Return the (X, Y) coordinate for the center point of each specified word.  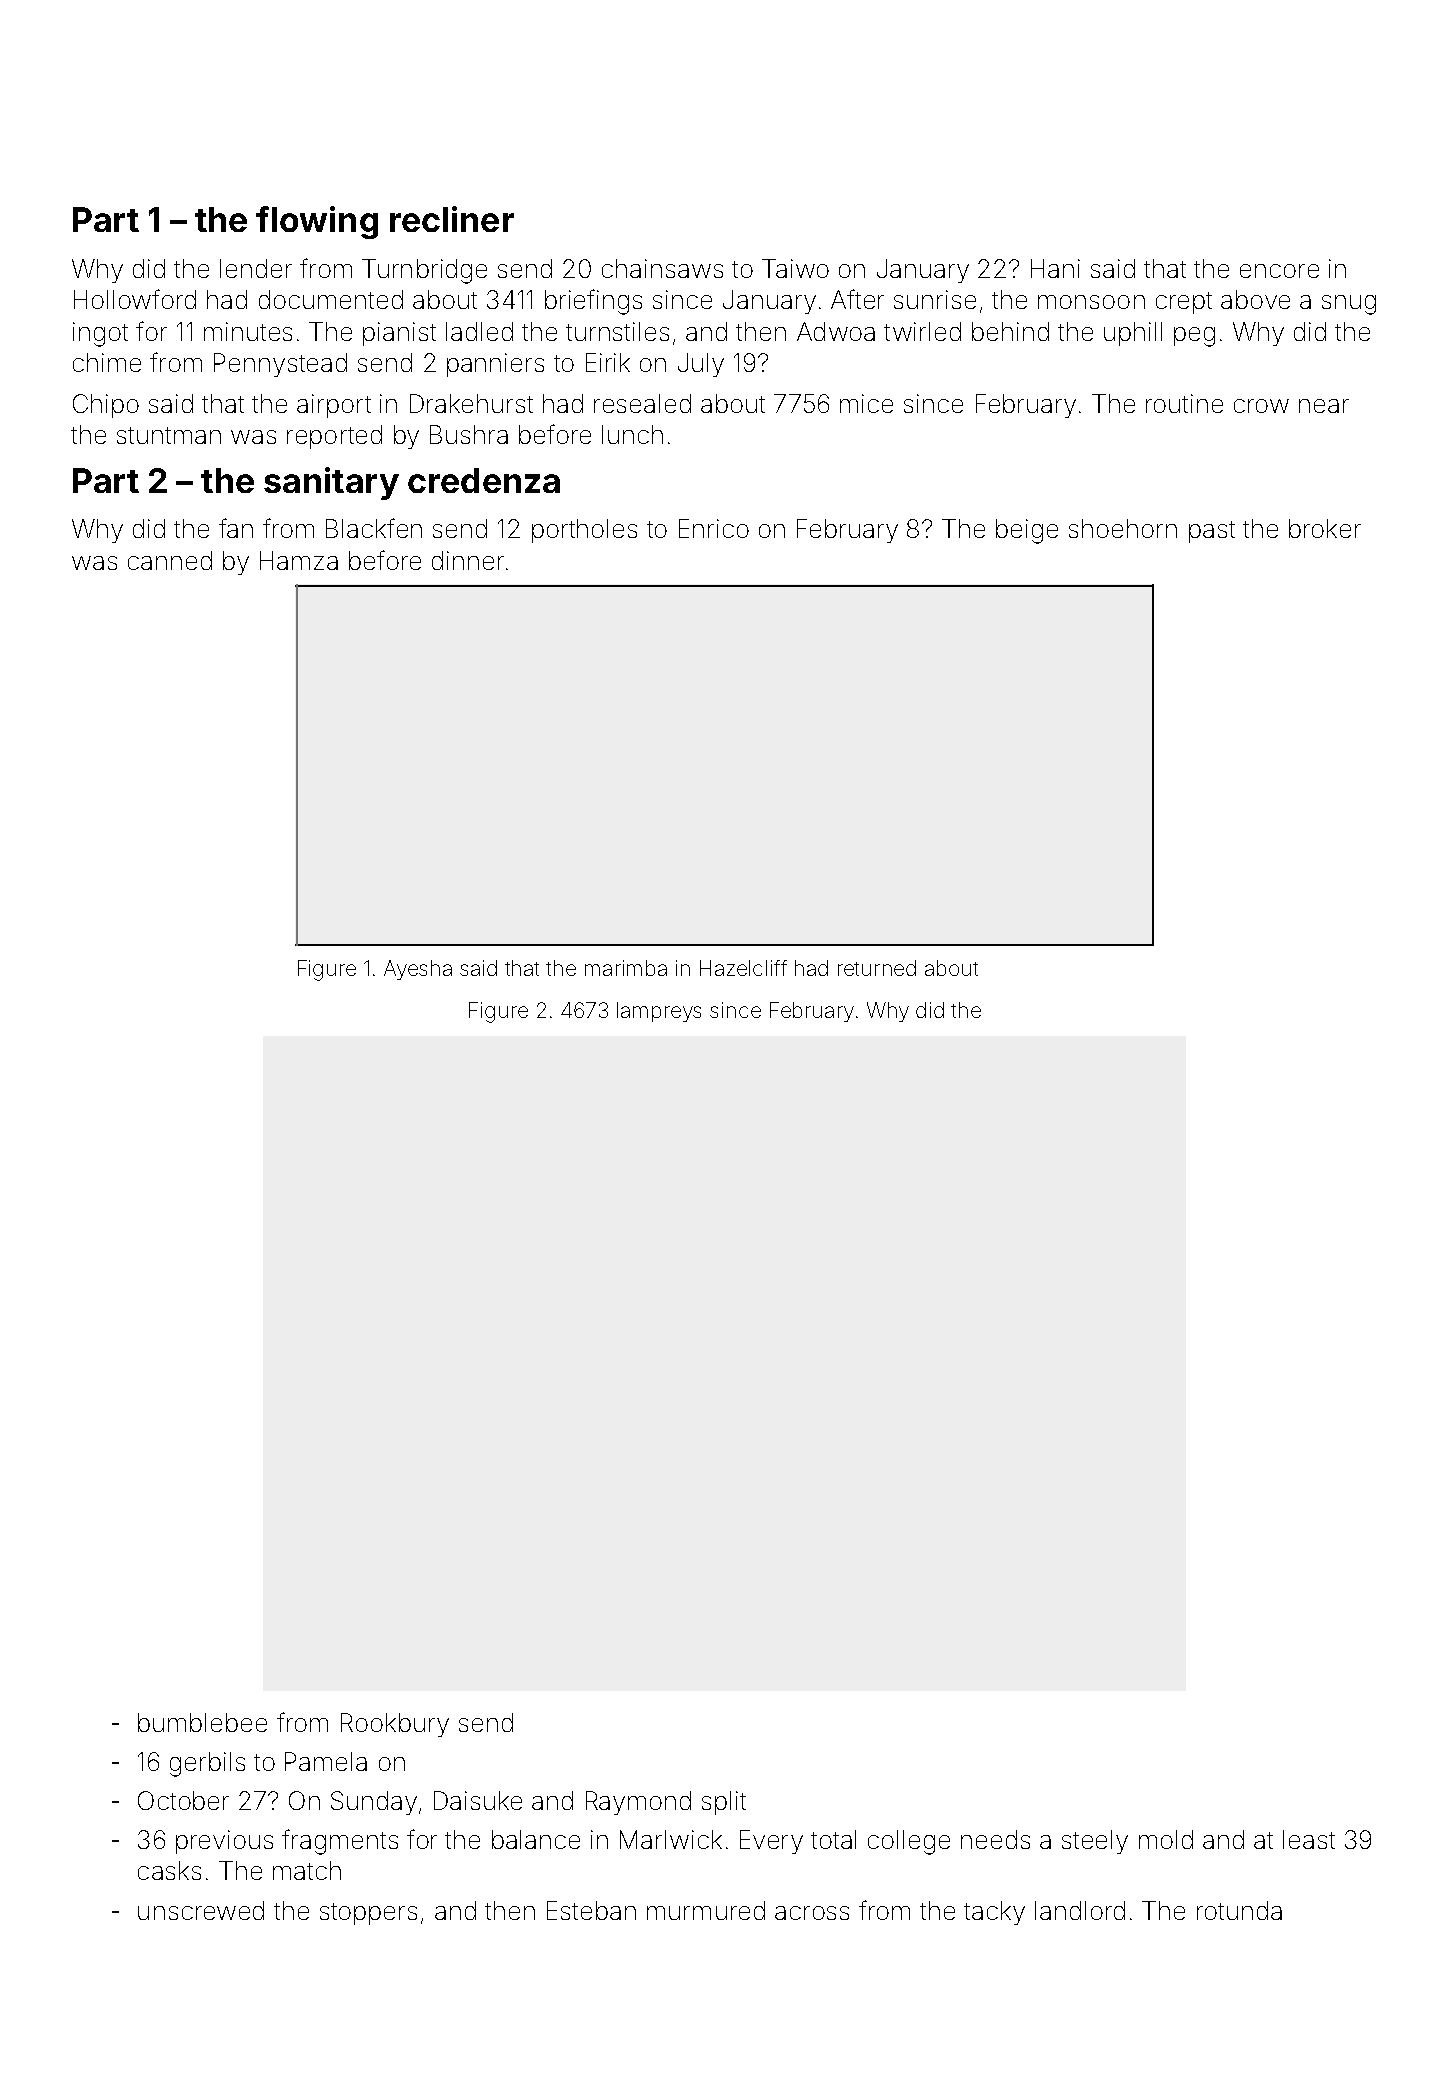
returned (877, 968)
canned (170, 560)
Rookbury (395, 1725)
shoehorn (1123, 528)
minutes (248, 331)
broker (1325, 528)
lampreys (659, 1012)
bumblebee (202, 1722)
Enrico (714, 528)
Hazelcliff (743, 968)
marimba (626, 968)
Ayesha (418, 970)
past (1212, 532)
